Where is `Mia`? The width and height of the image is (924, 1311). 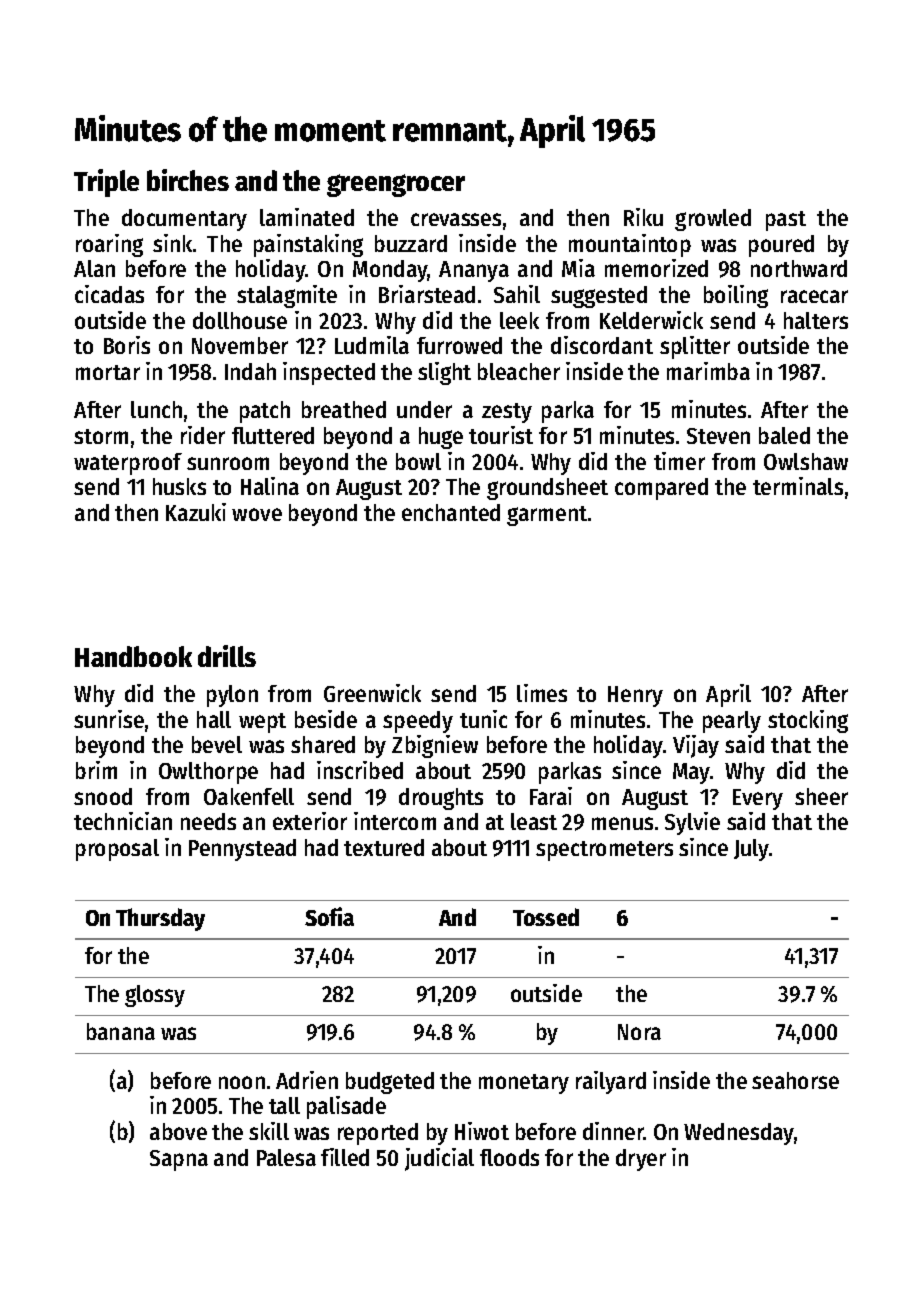
Mia is located at coordinates (578, 268).
